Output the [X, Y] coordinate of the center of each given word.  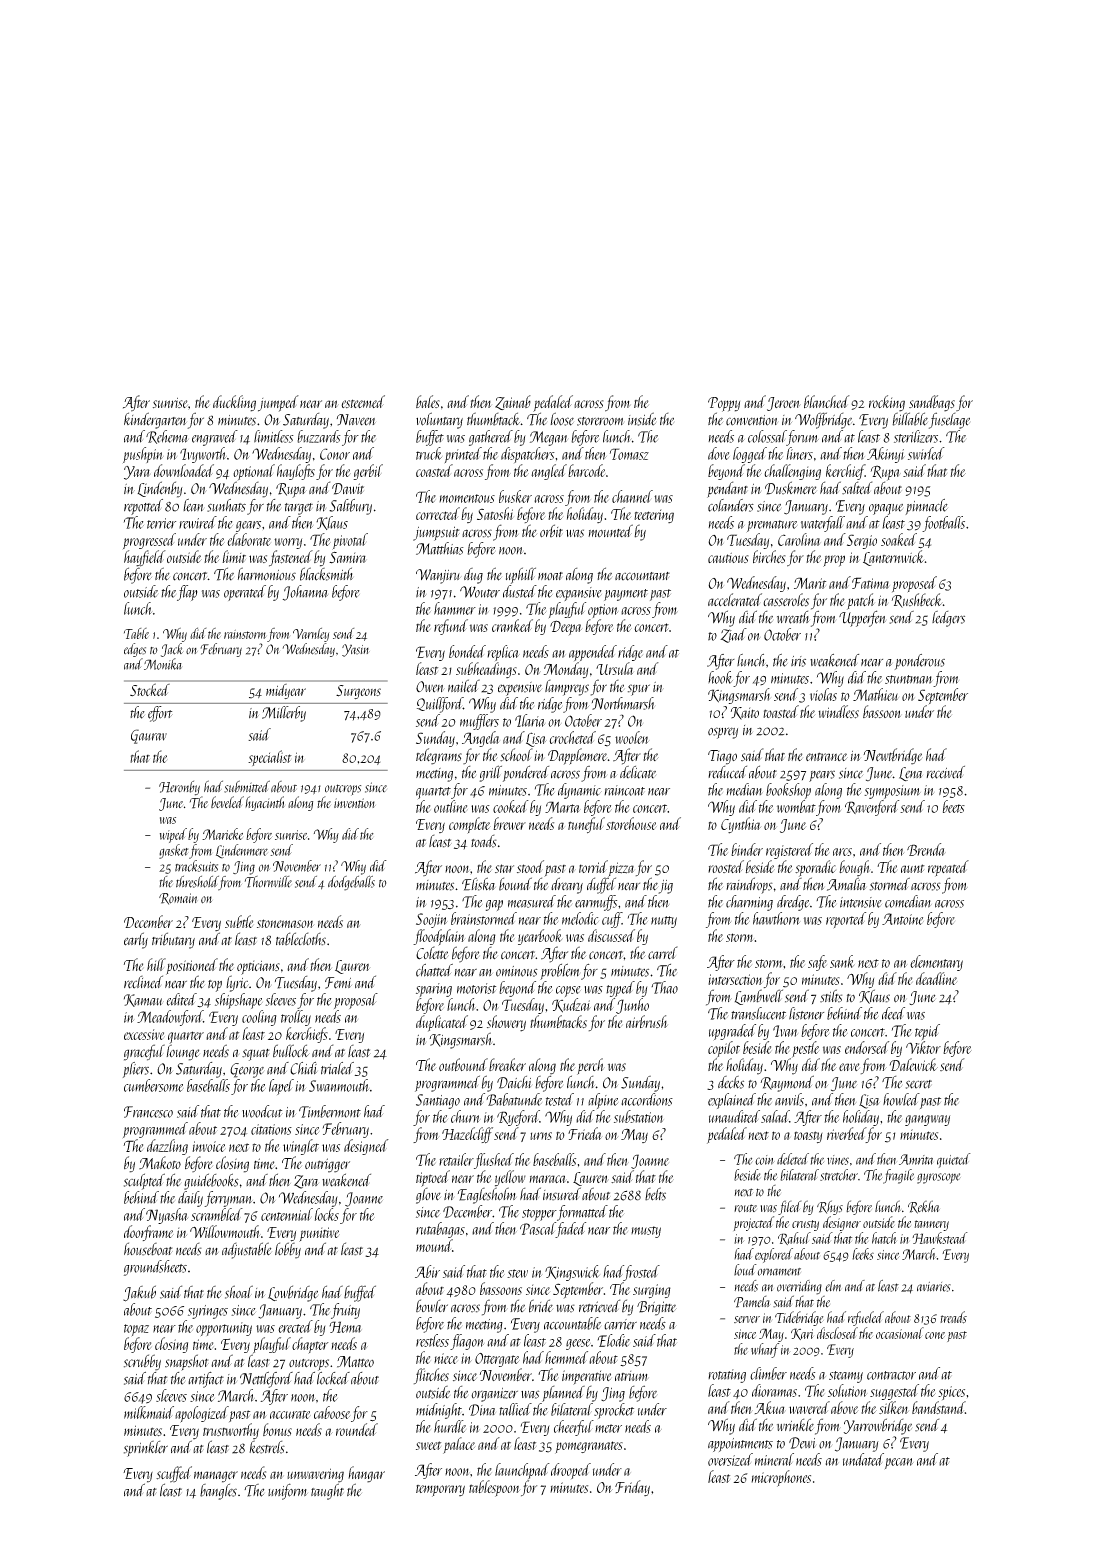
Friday [632, 1488]
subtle [239, 921]
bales [428, 401]
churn [465, 1116]
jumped [278, 403]
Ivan [785, 1031]
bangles [218, 1492]
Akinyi [886, 455]
